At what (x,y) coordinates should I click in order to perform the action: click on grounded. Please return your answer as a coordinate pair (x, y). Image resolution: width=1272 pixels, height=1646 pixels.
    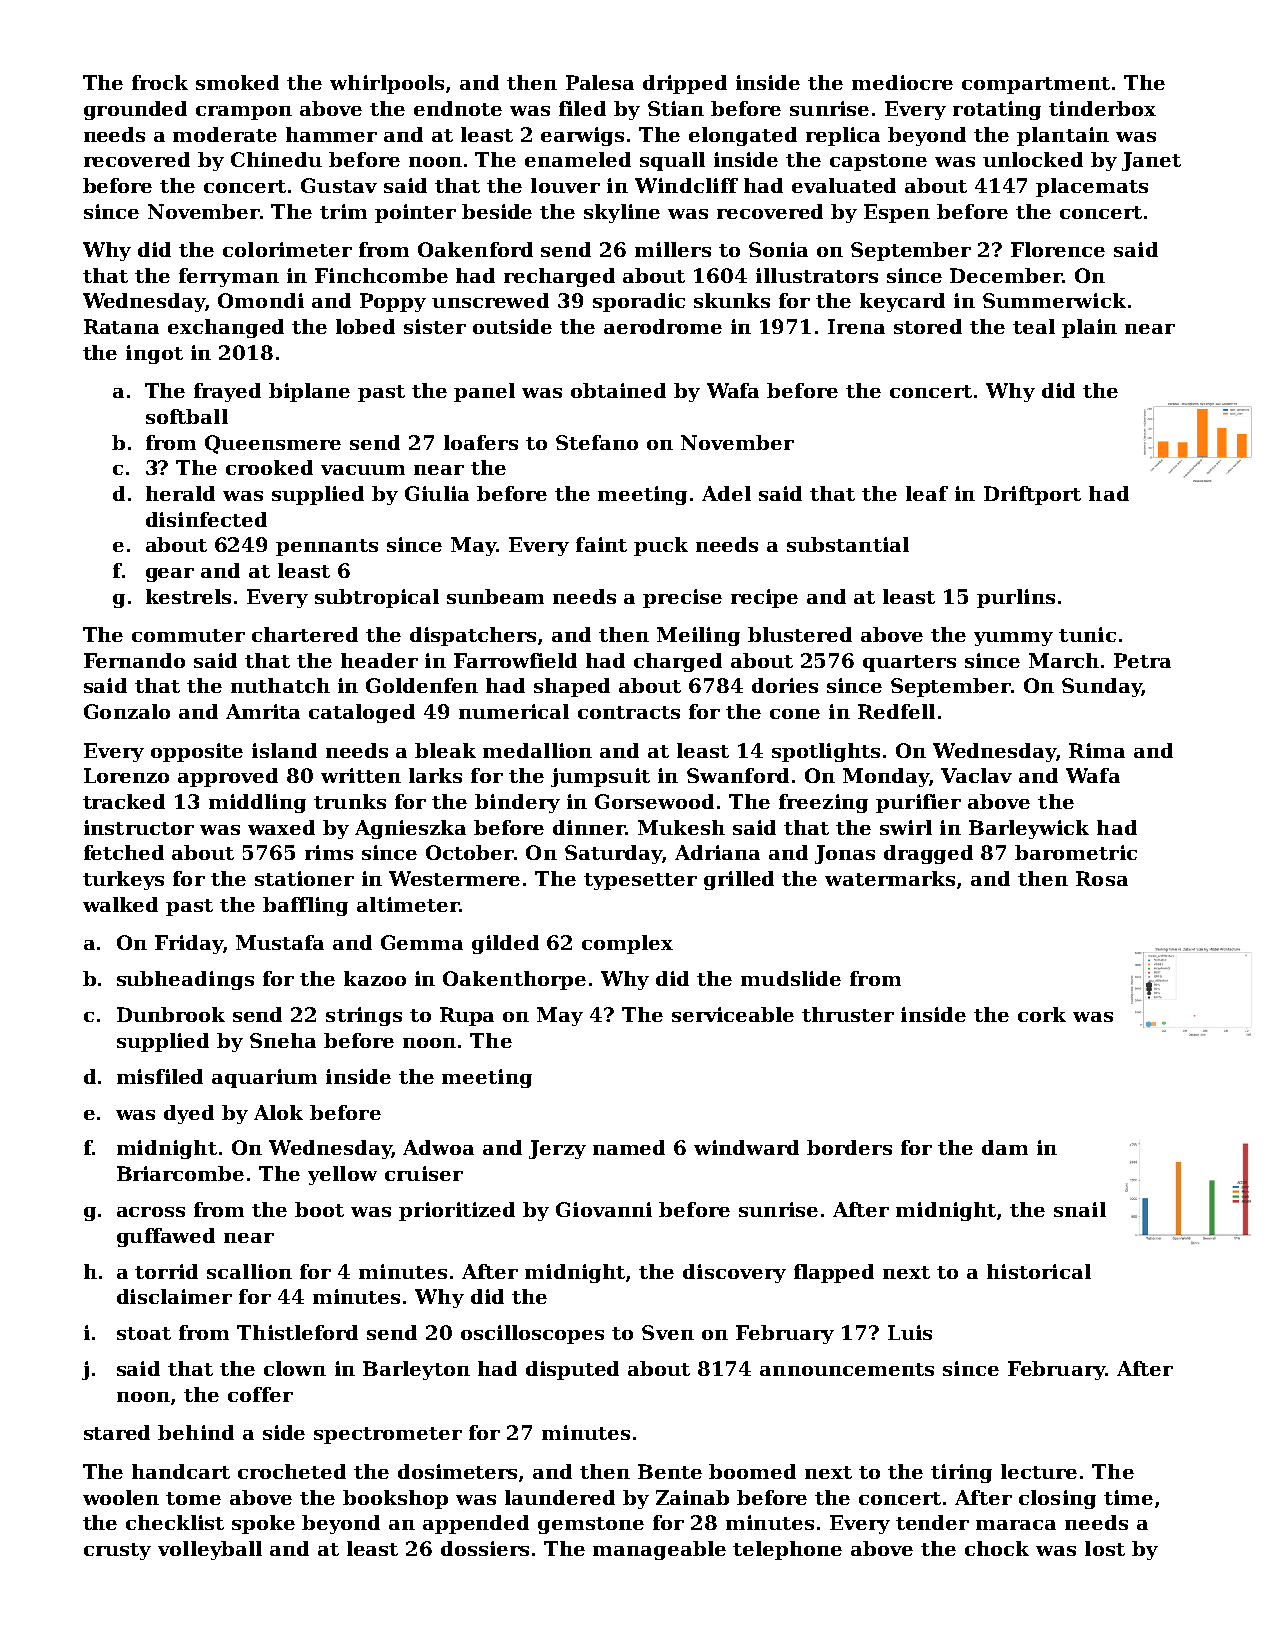
    Looking at the image, I should click on (135, 110).
